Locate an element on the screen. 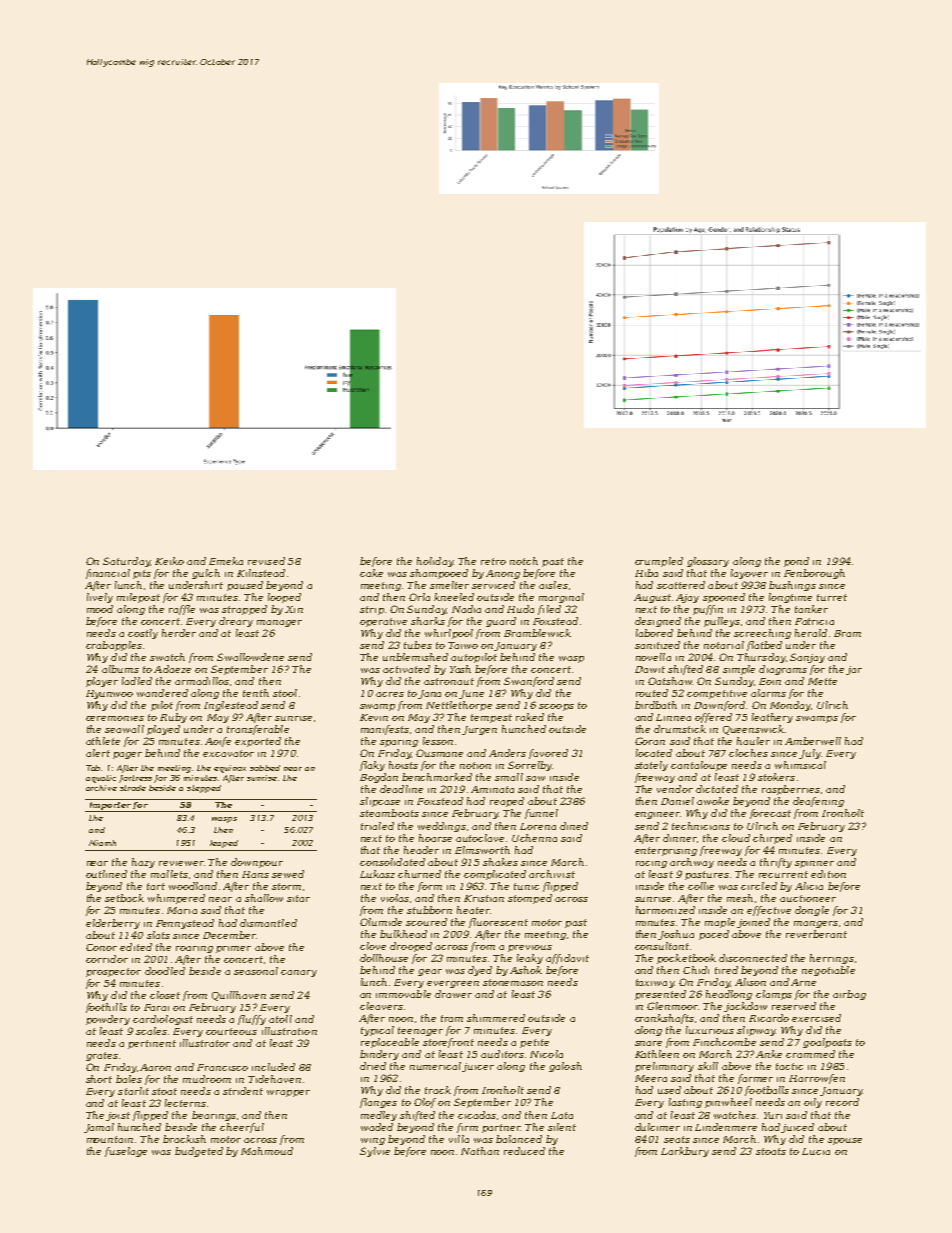 This screenshot has width=952, height=1233. Dawit is located at coordinates (650, 669).
